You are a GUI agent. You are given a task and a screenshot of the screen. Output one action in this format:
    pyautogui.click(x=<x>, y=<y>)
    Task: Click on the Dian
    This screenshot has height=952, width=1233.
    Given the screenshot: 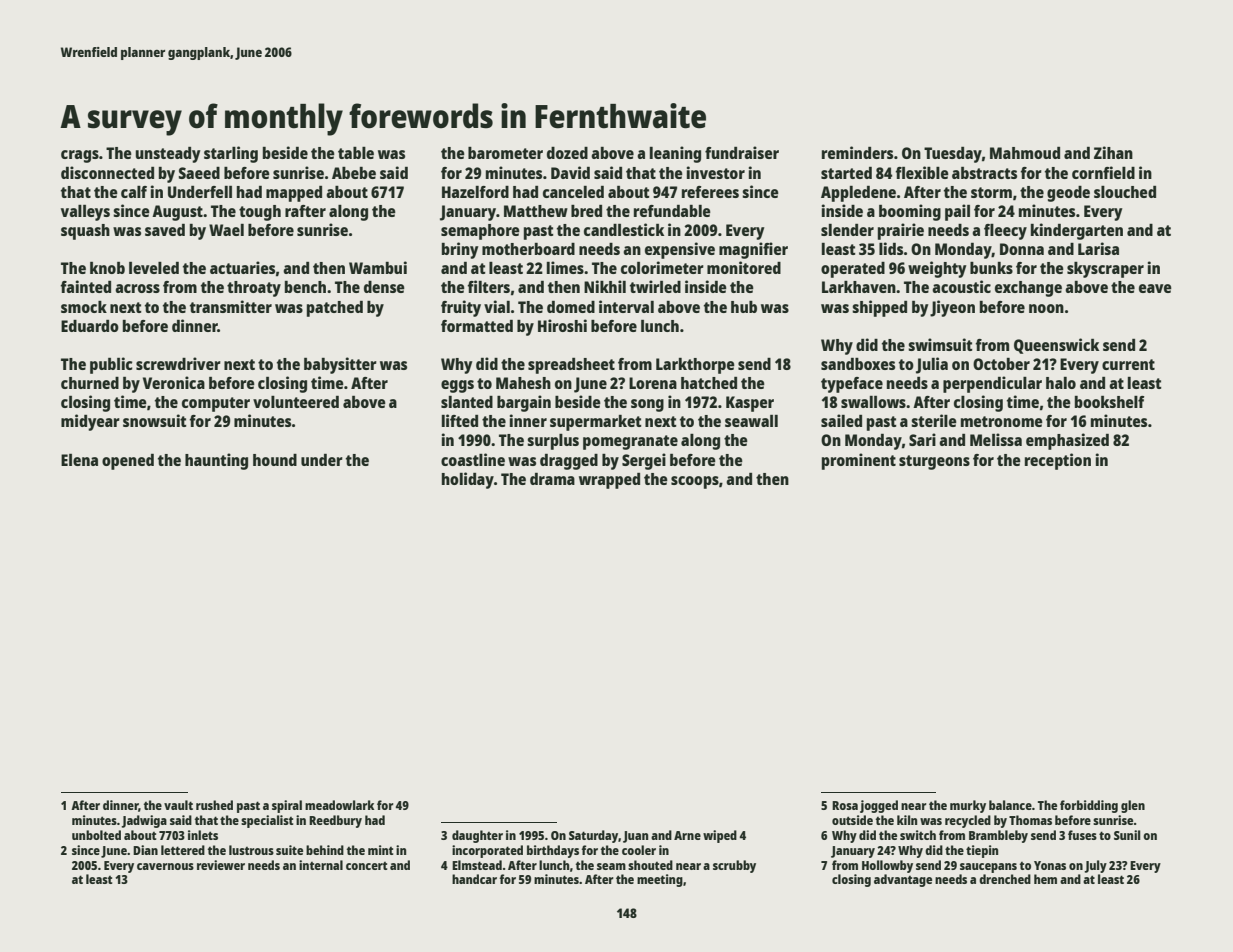 What is the action you would take?
    pyautogui.click(x=145, y=850)
